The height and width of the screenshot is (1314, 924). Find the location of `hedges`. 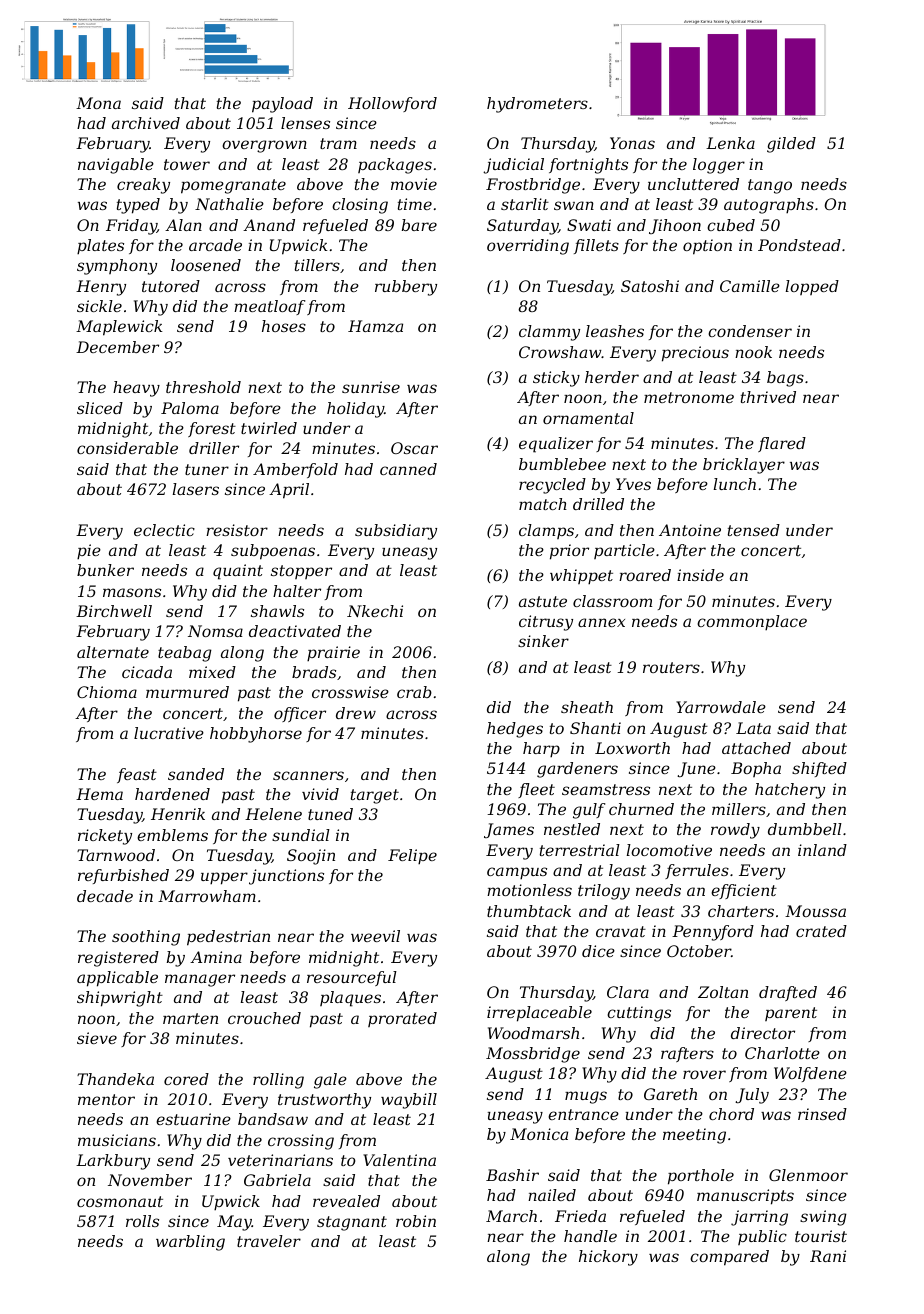

hedges is located at coordinates (515, 730).
